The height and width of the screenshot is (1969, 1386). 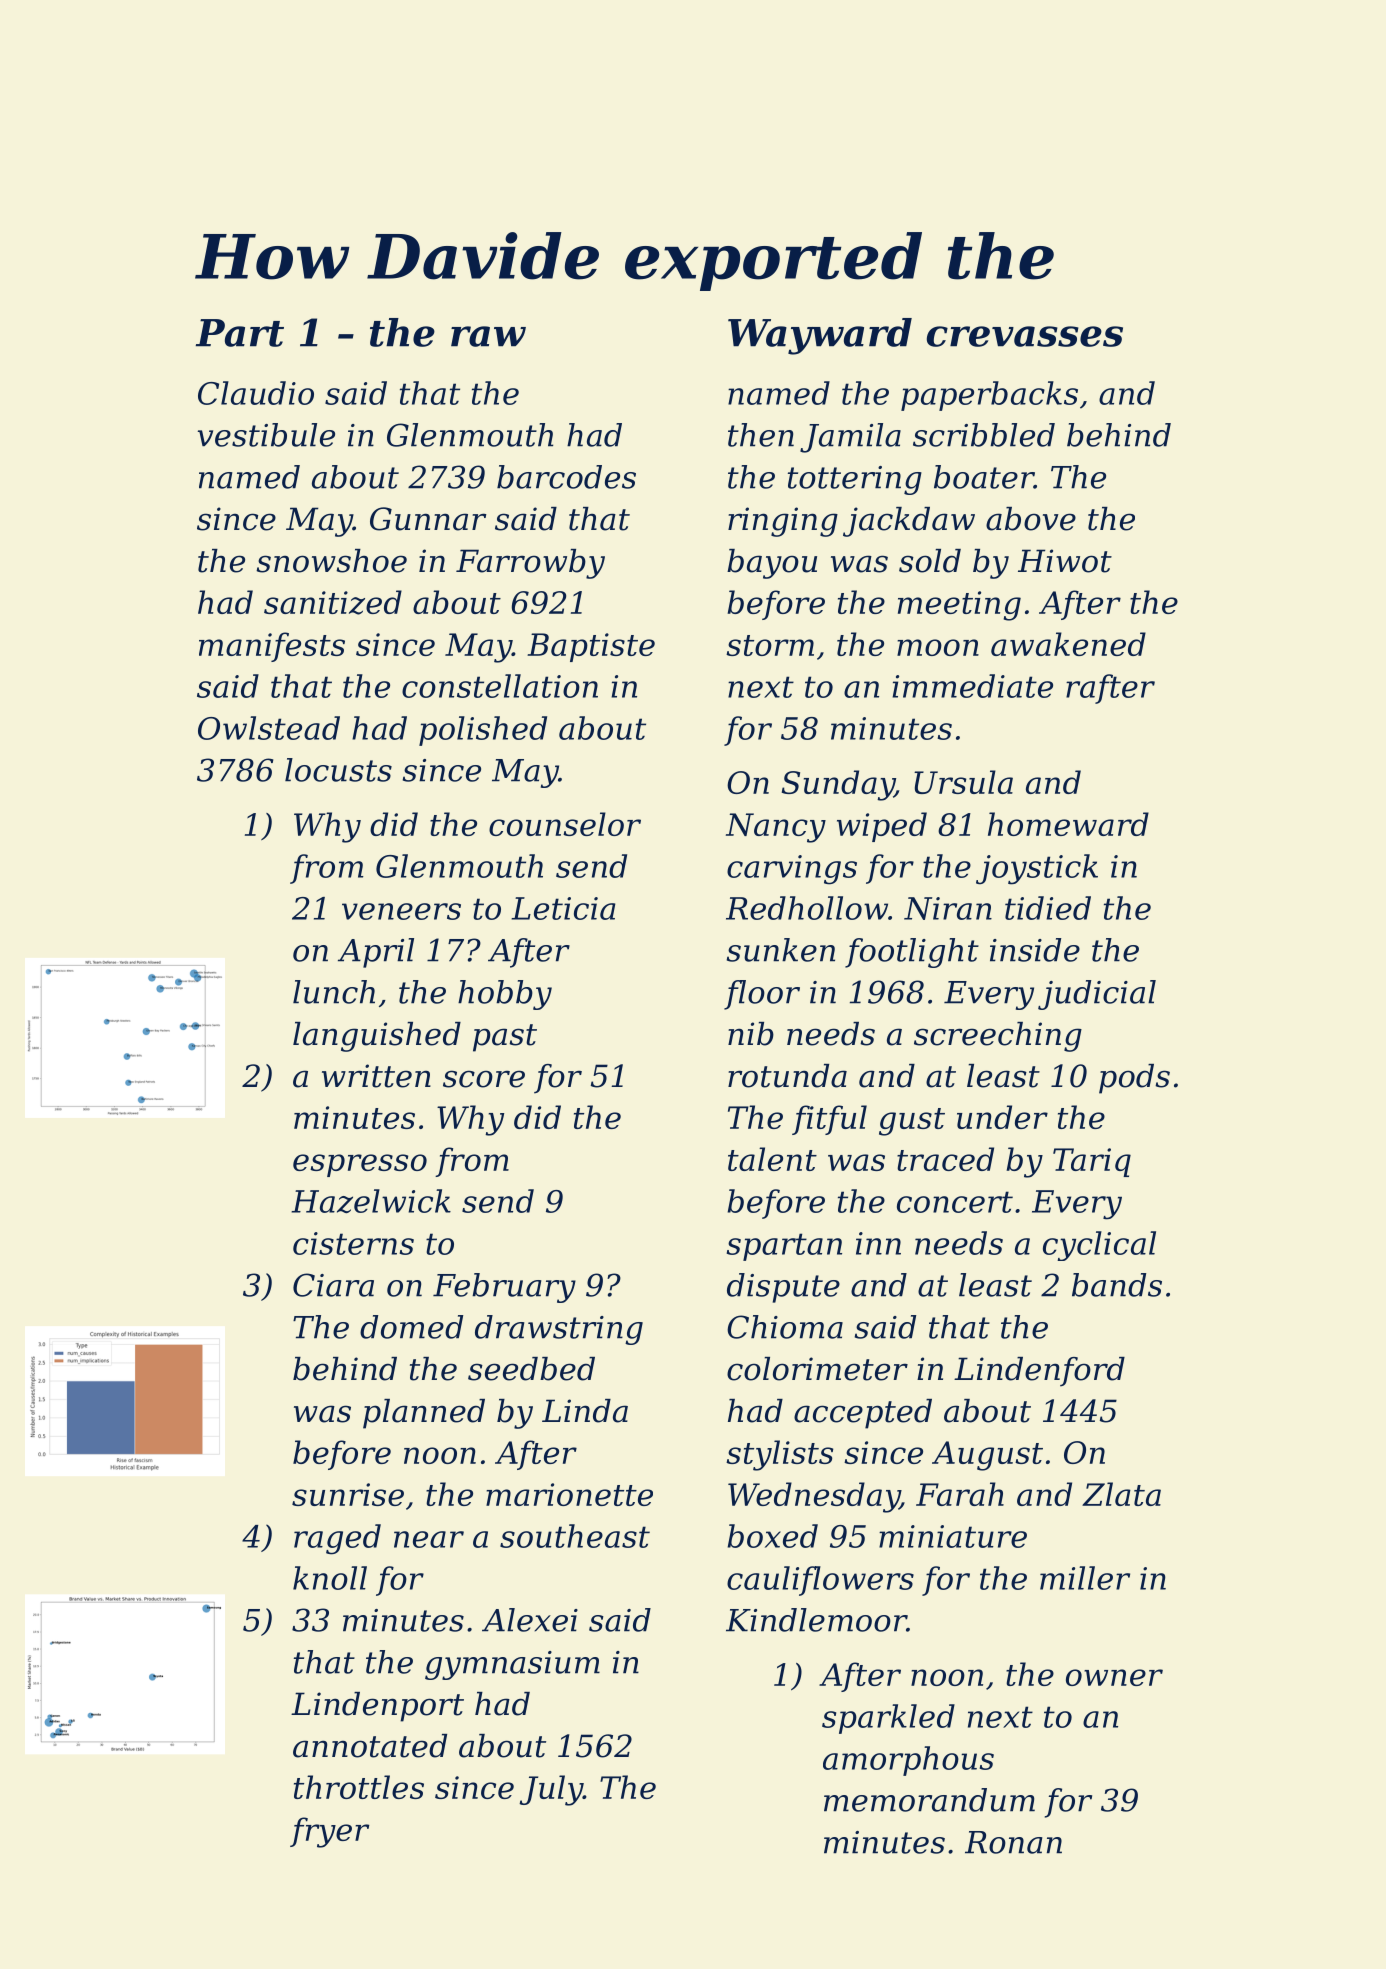 What do you see at coordinates (338, 770) in the screenshot?
I see `locusts` at bounding box center [338, 770].
